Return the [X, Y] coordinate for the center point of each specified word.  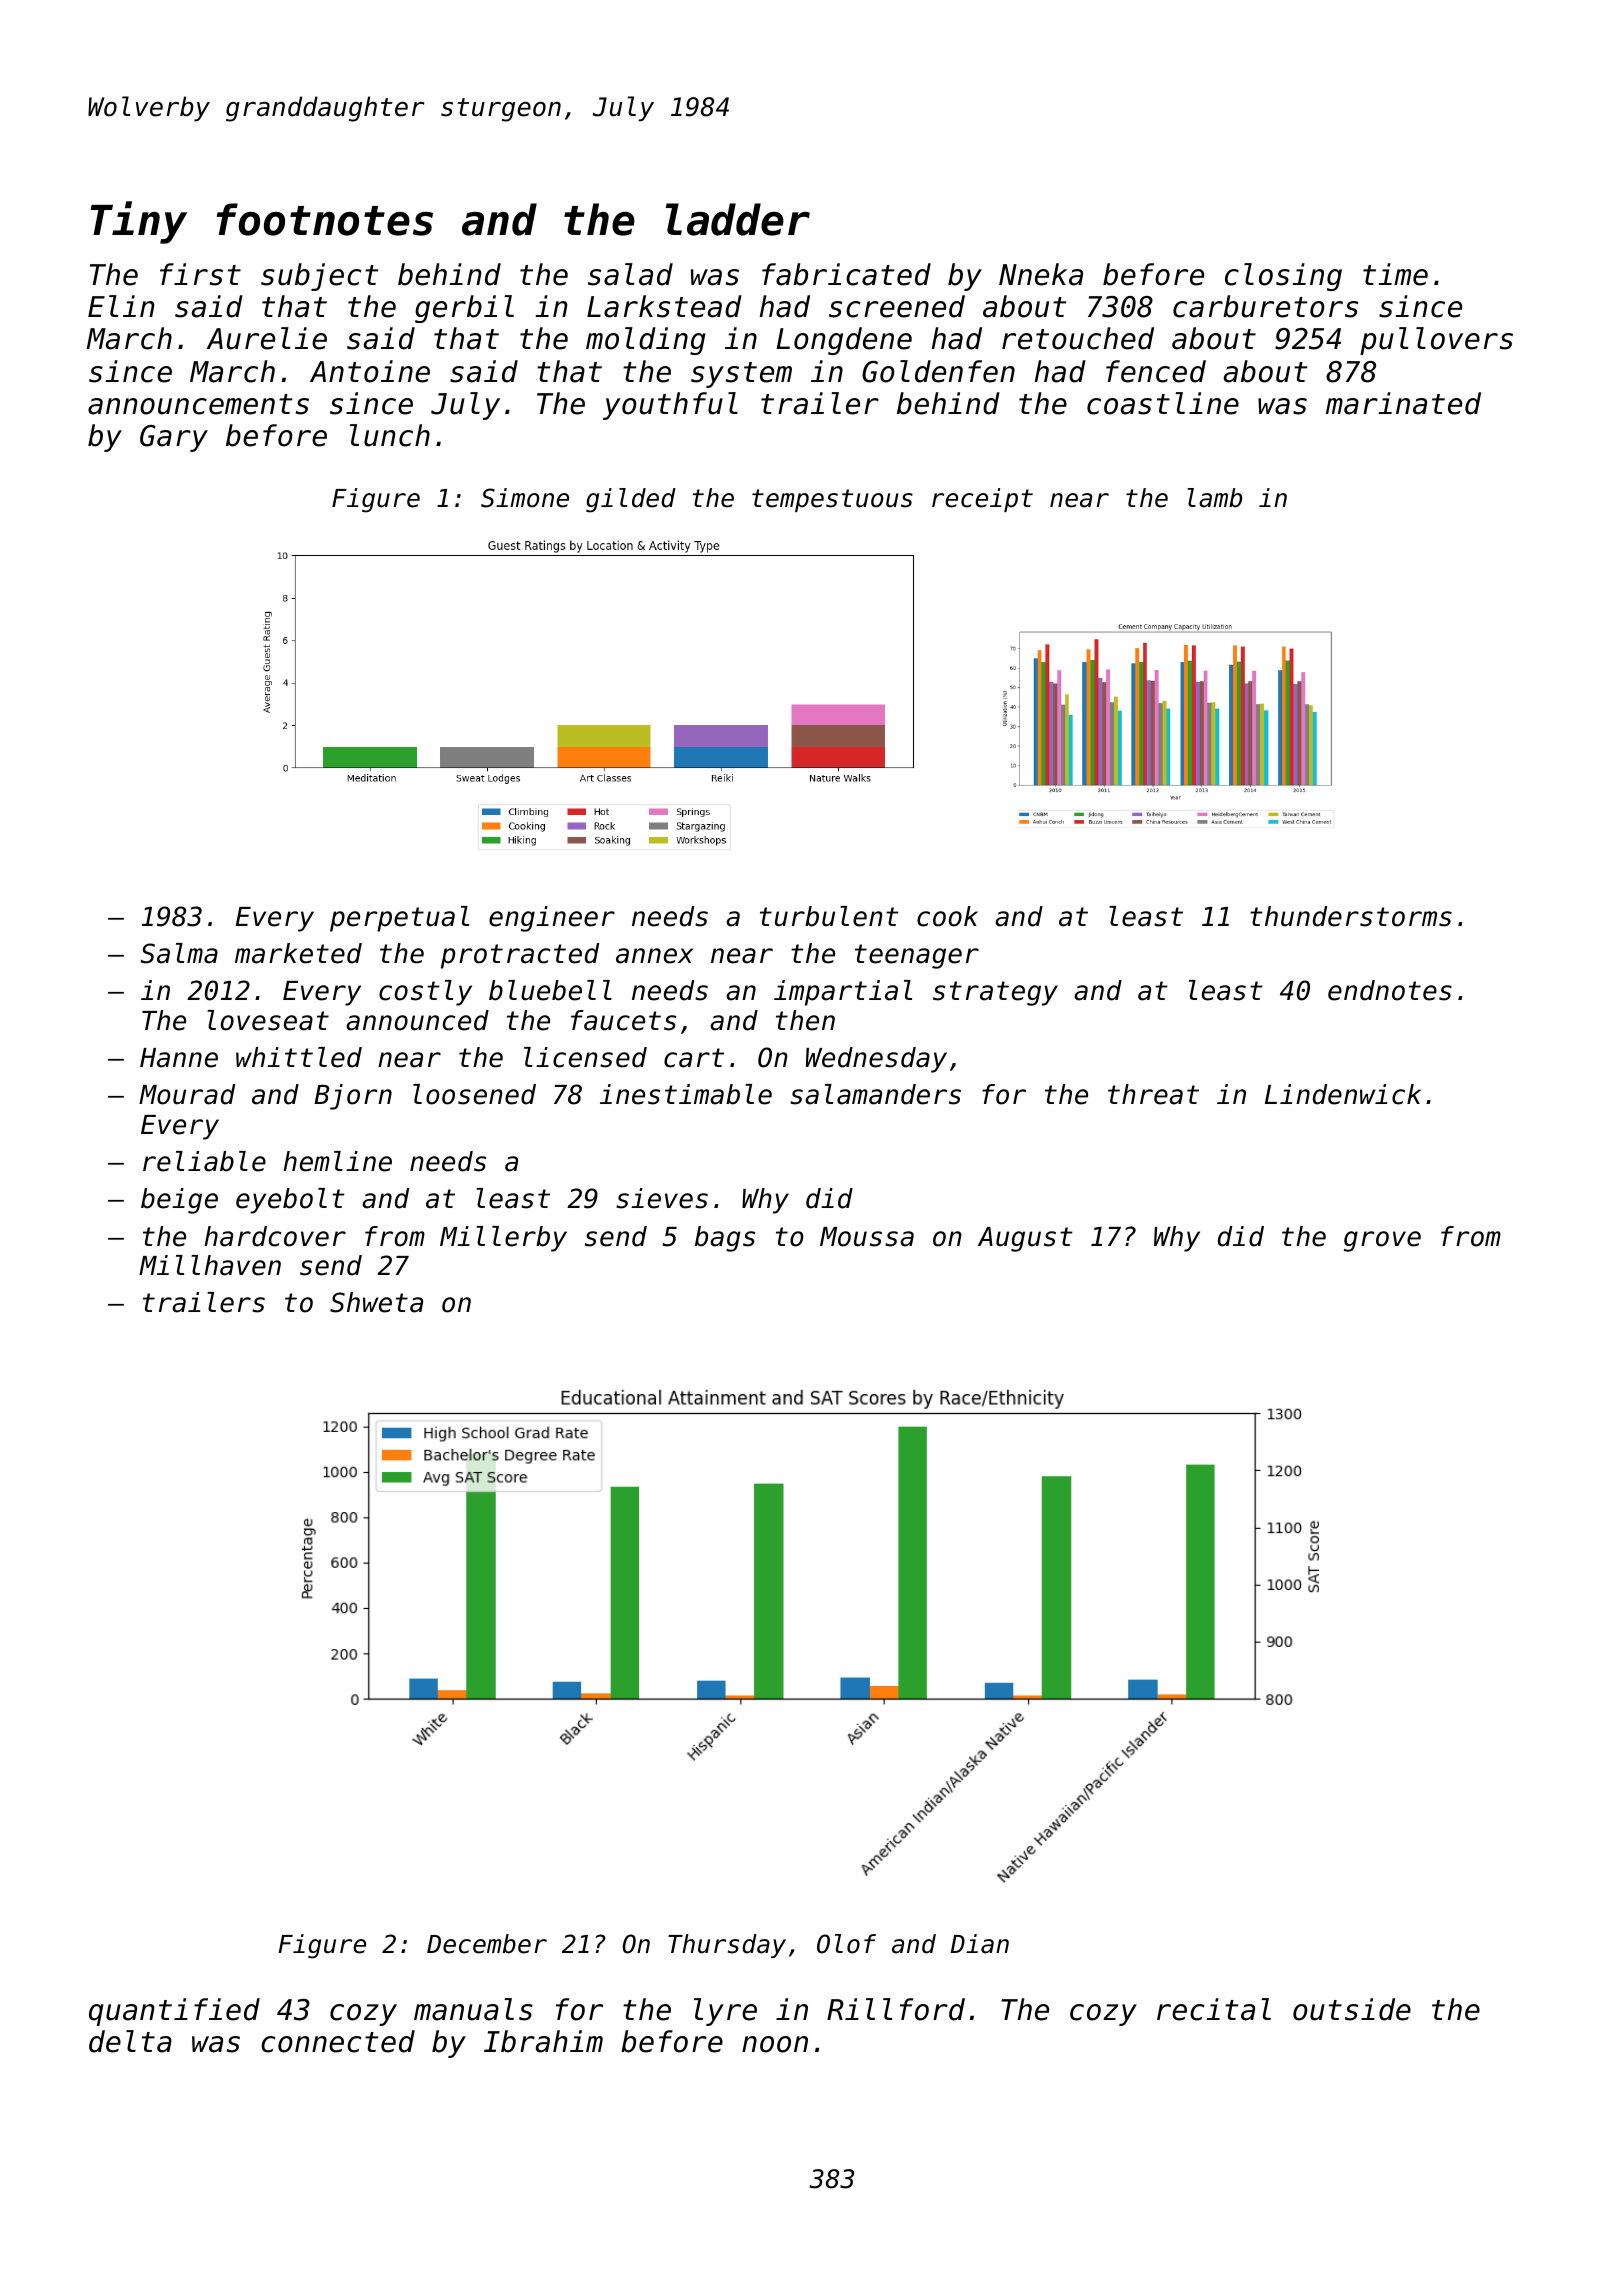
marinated [1403, 403]
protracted [520, 956]
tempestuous [832, 500]
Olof [846, 1944]
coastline [1163, 403]
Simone [525, 498]
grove [1382, 1241]
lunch [390, 435]
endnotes [1390, 990]
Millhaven [210, 1265]
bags [725, 1239]
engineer [552, 919]
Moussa [867, 1237]
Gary [174, 438]
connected [338, 2041]
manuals [473, 2009]
